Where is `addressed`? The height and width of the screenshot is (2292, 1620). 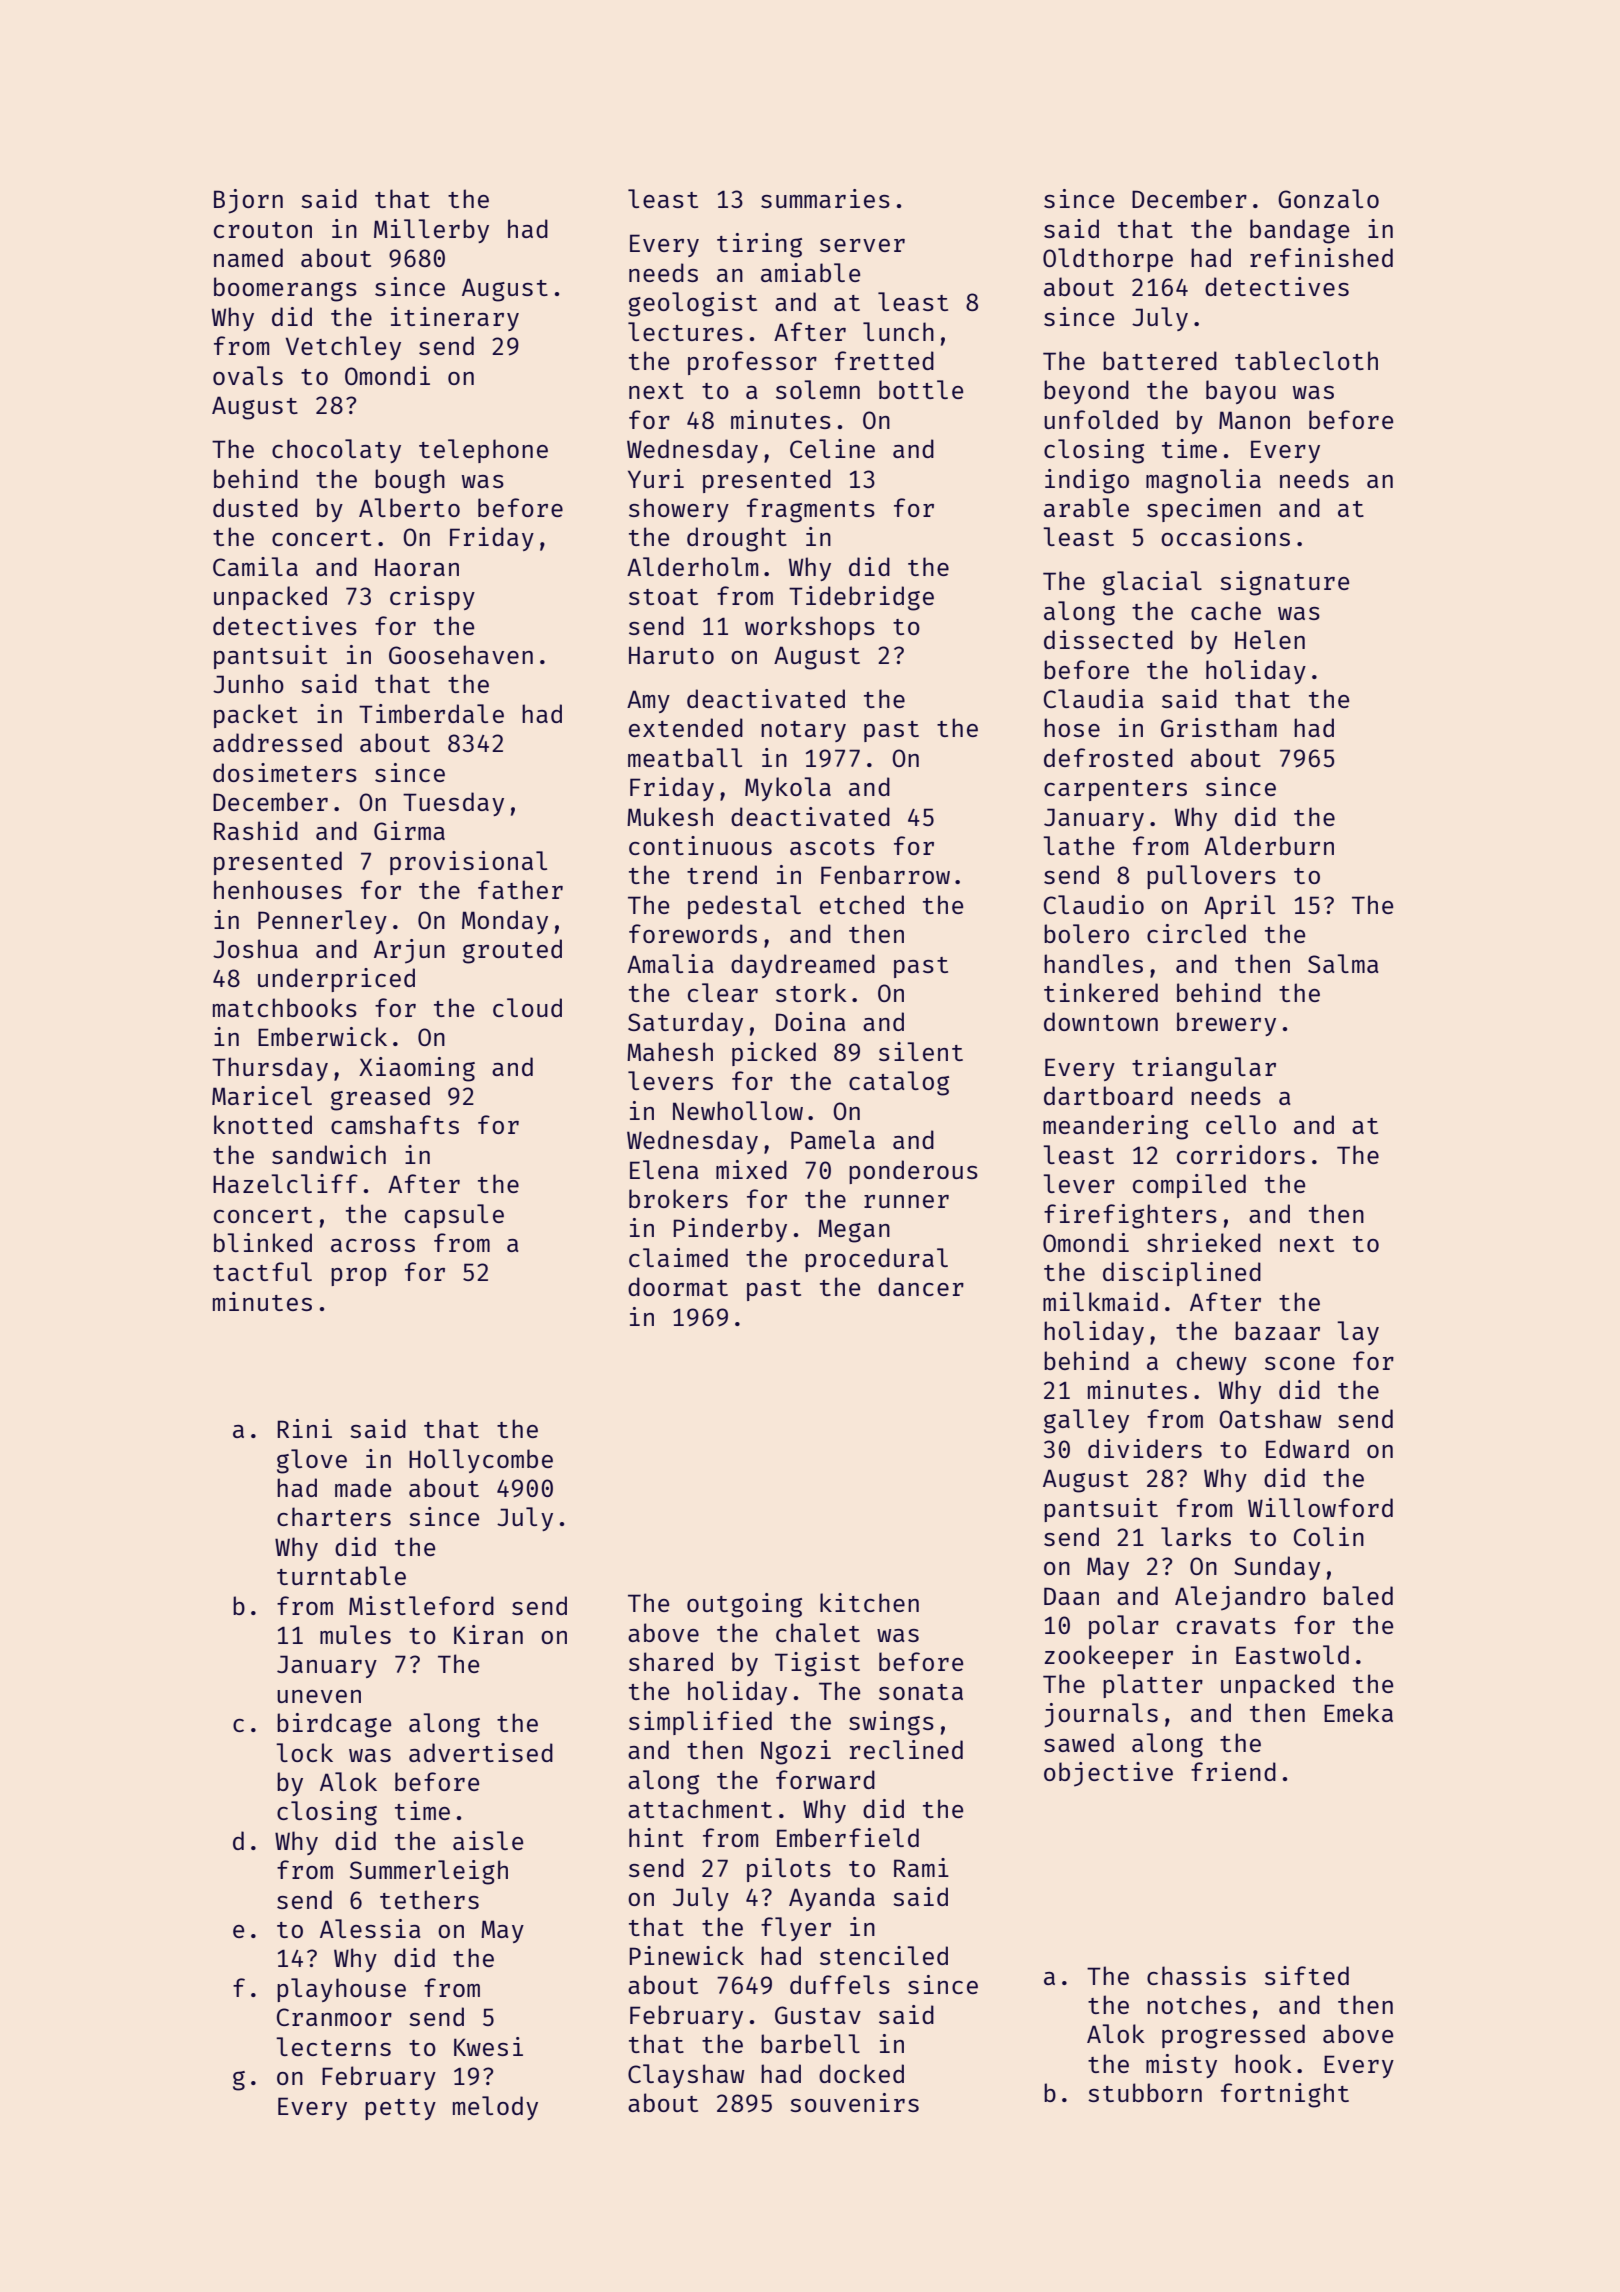 addressed is located at coordinates (277, 742).
